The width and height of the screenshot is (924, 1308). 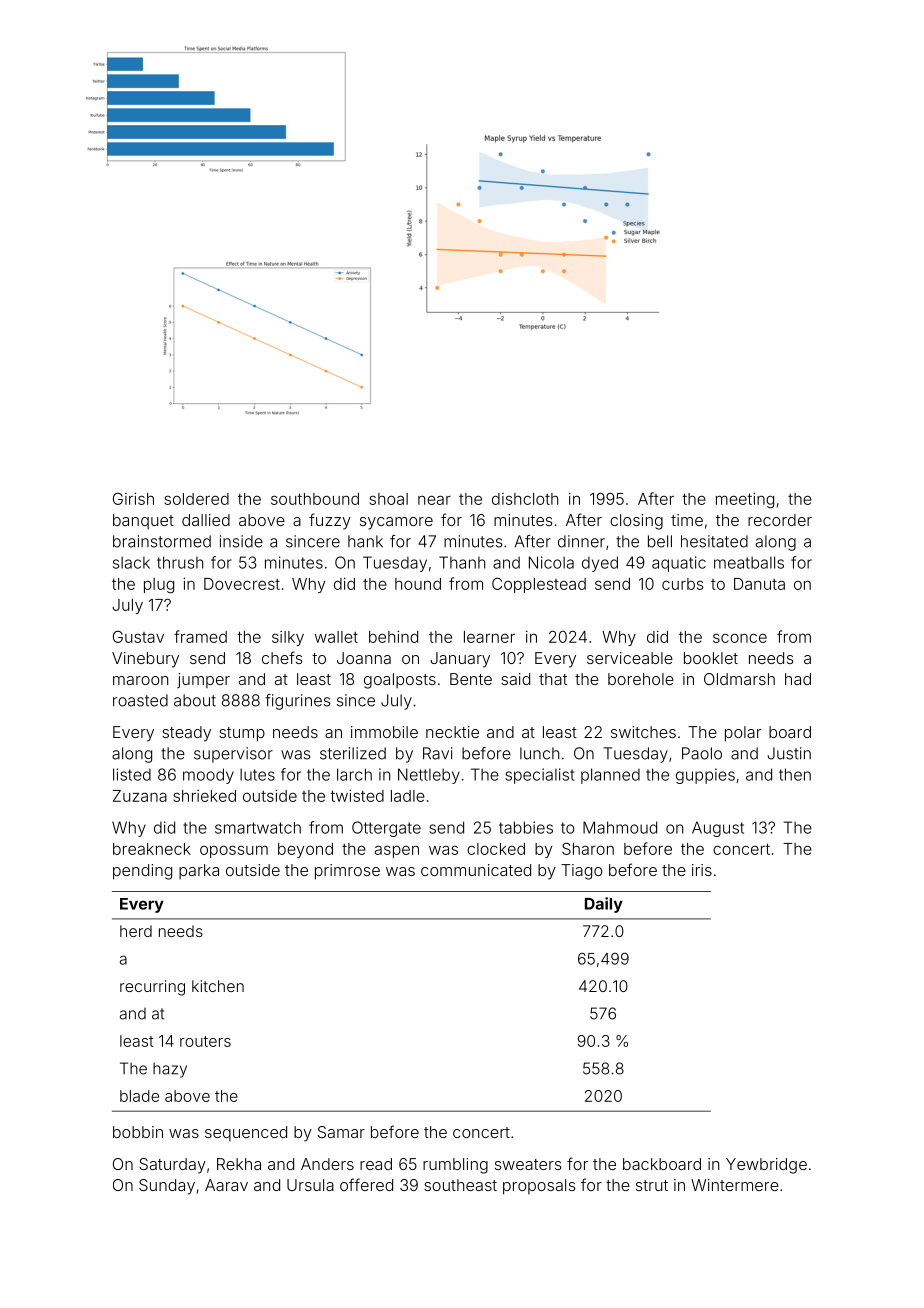 What do you see at coordinates (604, 905) in the screenshot?
I see `Daily` at bounding box center [604, 905].
